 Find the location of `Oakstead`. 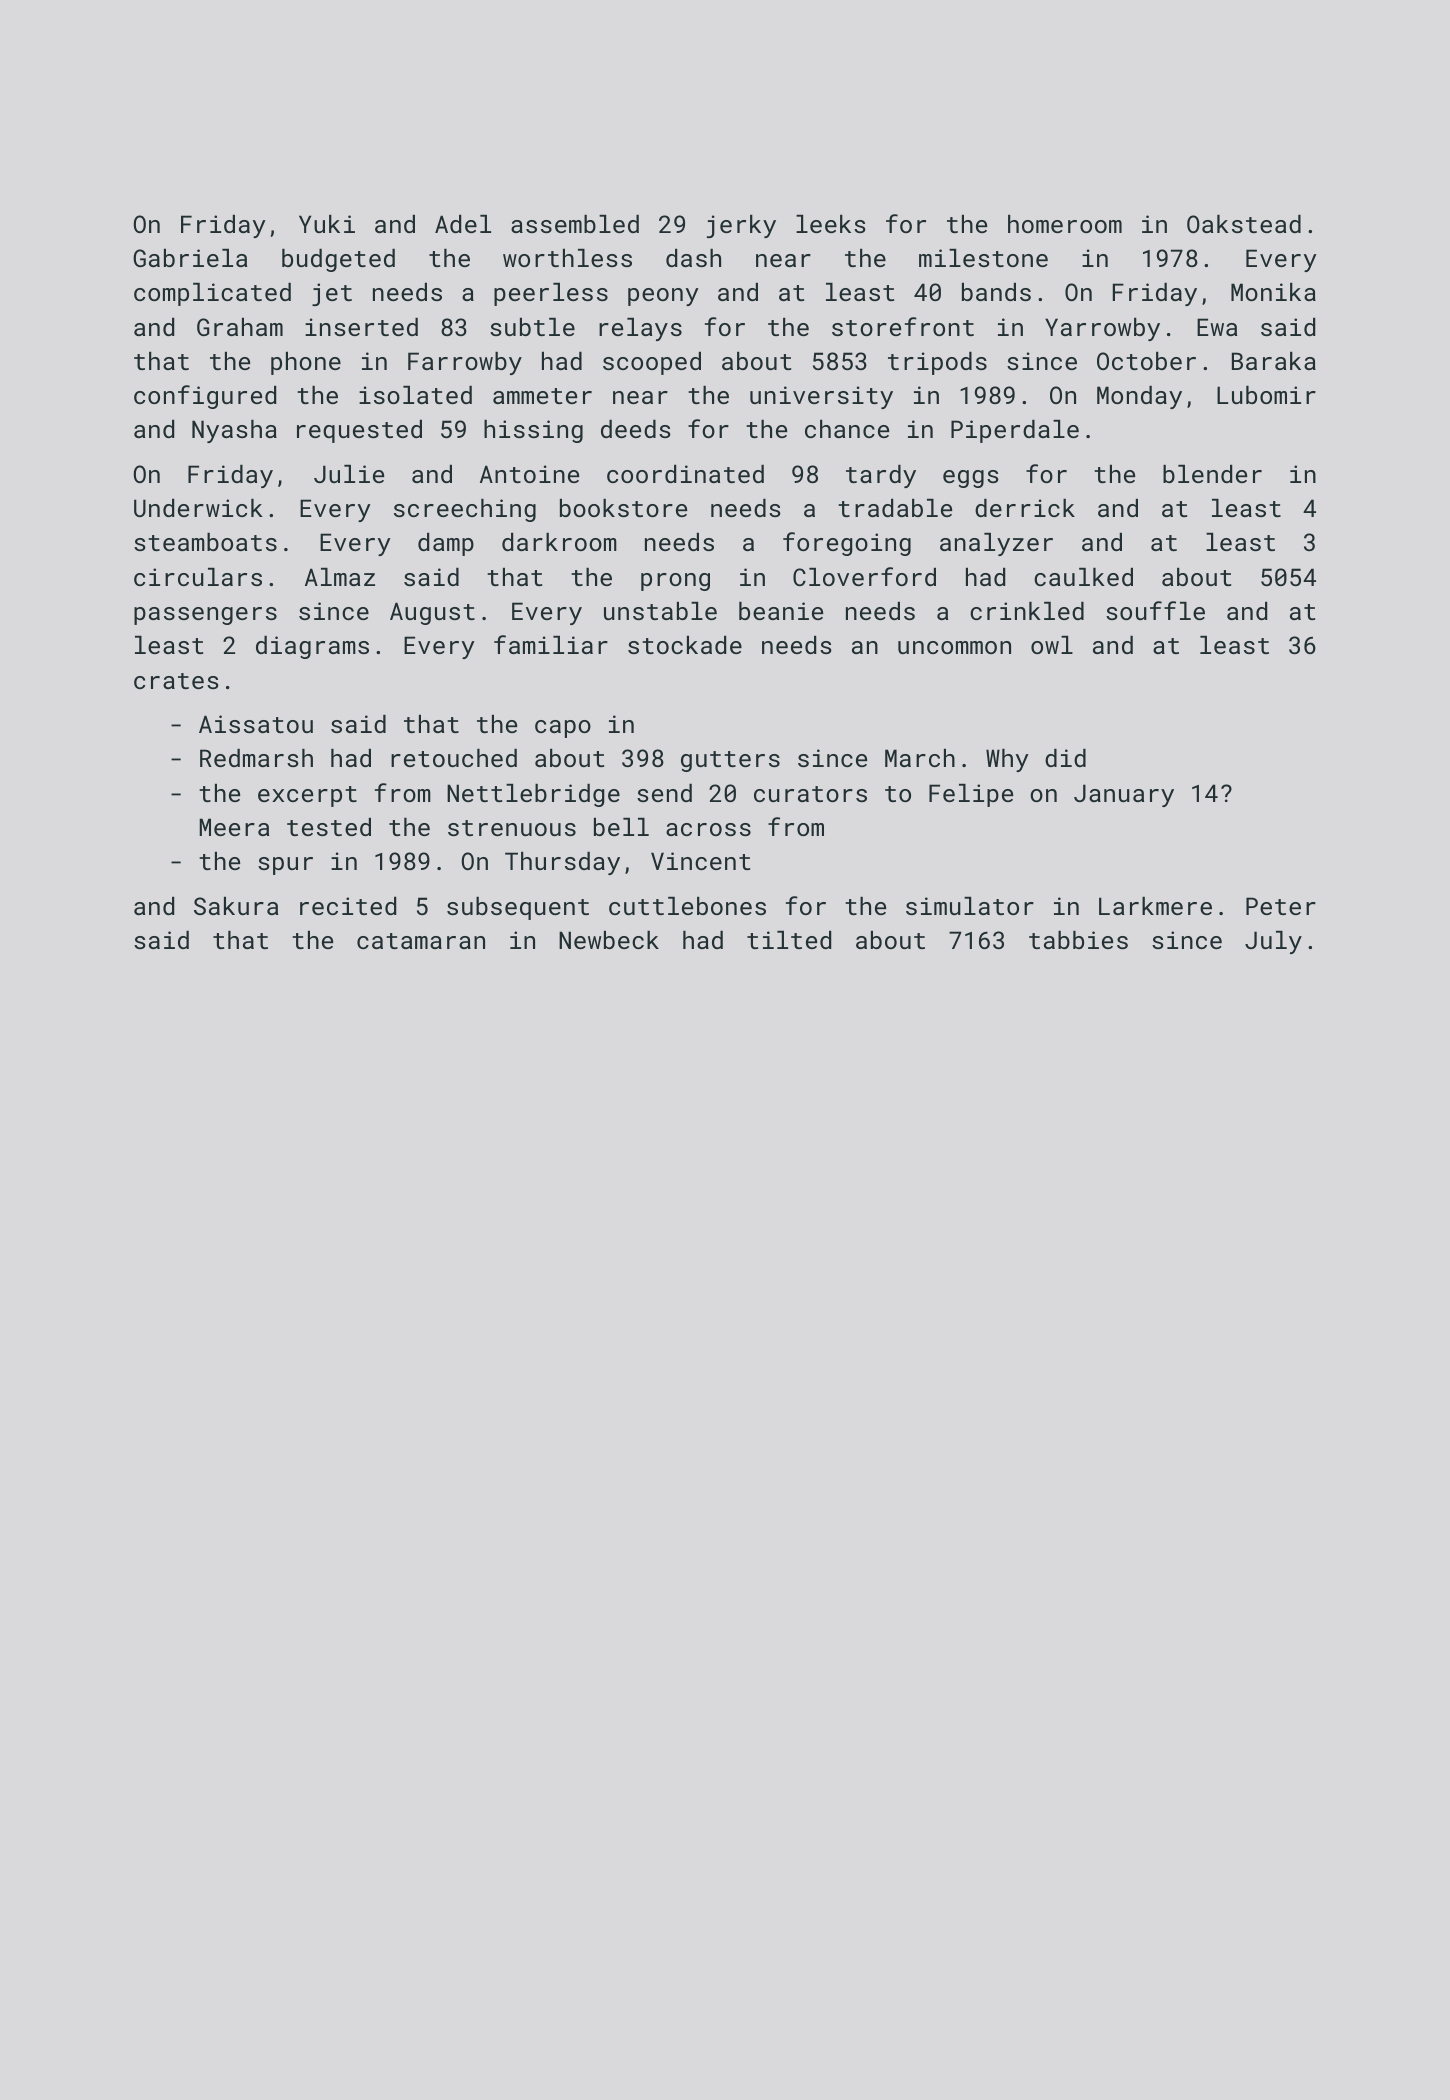

Oakstead is located at coordinates (1244, 224).
